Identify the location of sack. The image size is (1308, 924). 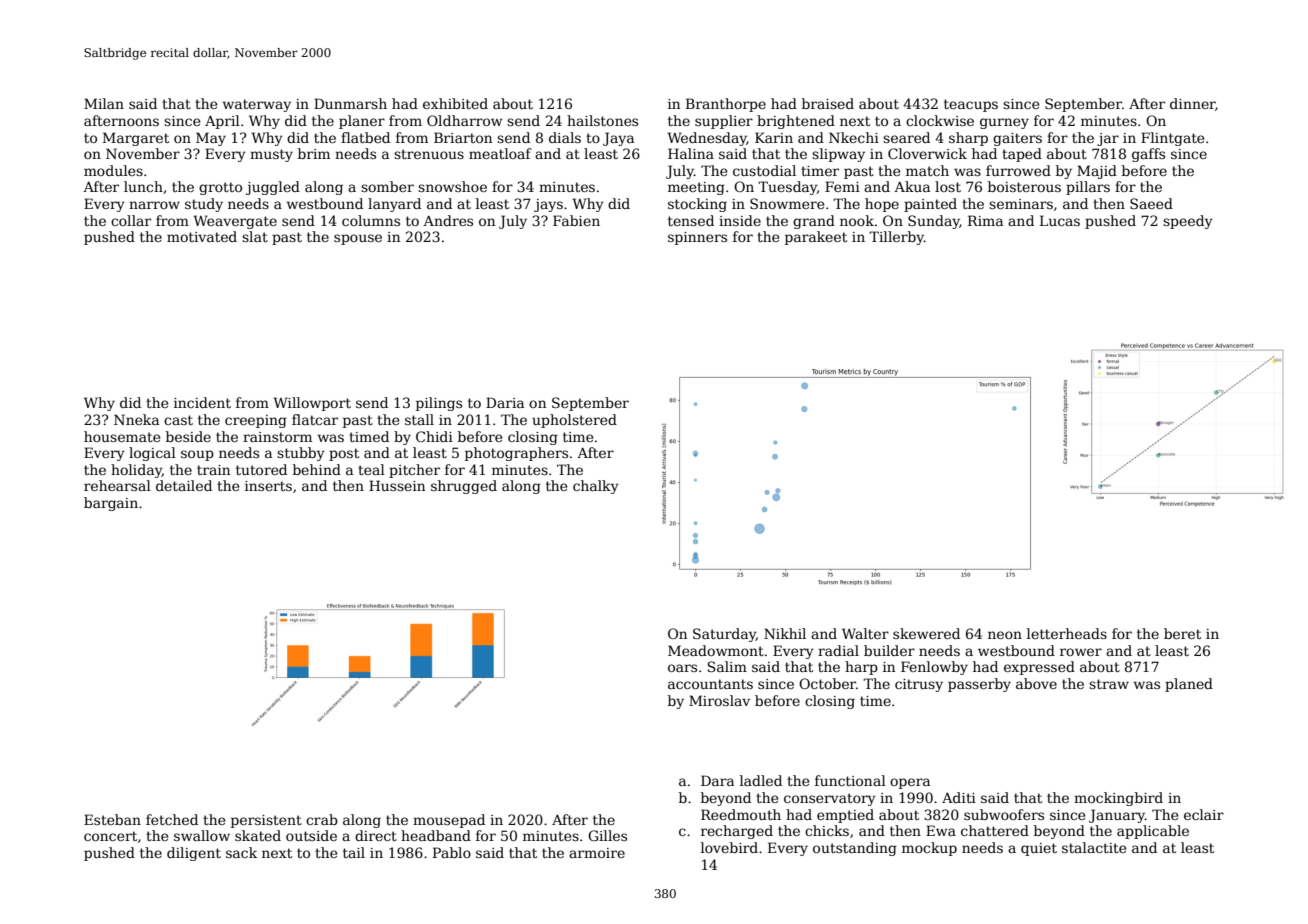
(241, 852).
